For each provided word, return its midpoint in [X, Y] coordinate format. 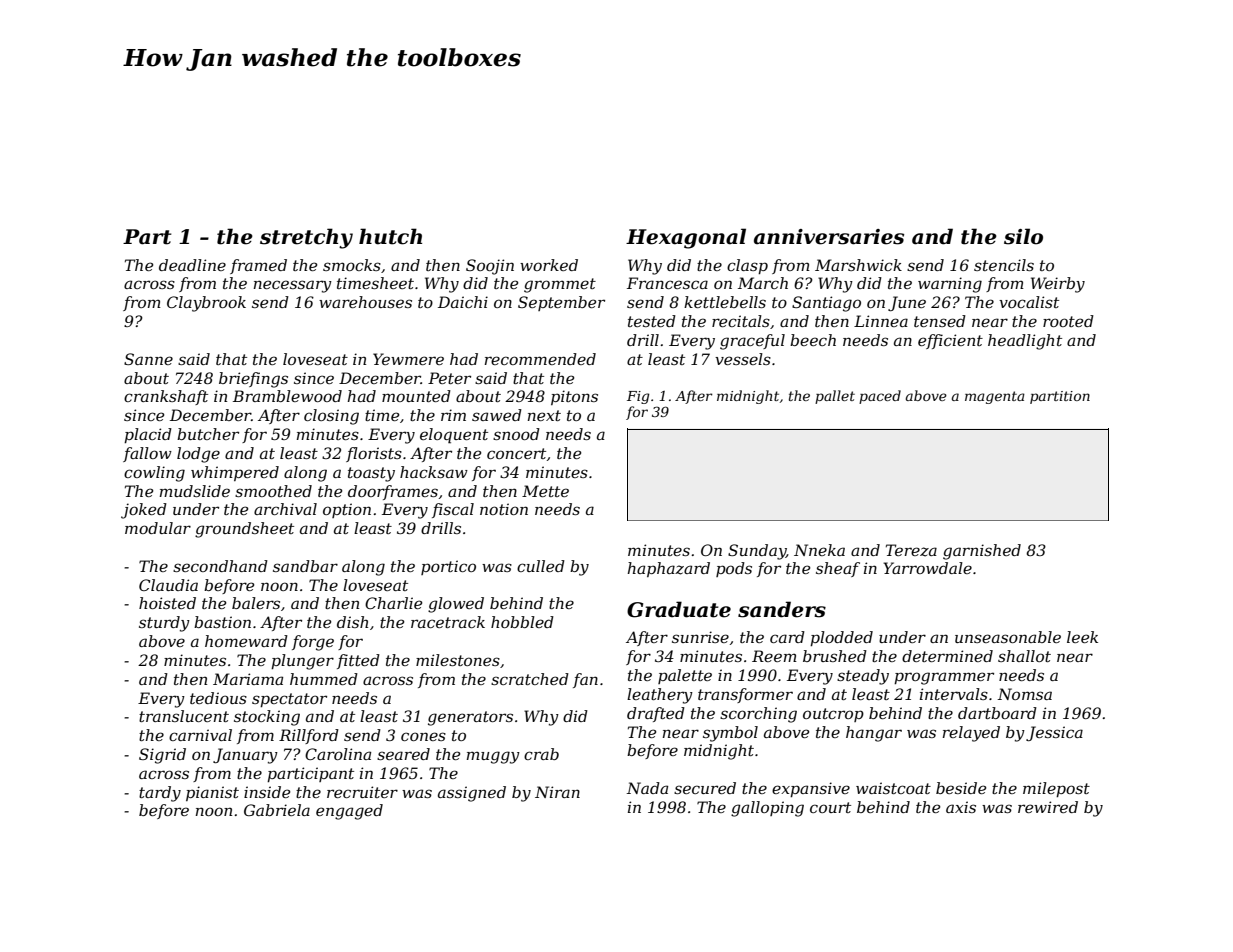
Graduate [679, 609]
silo [1023, 236]
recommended [540, 359]
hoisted [167, 603]
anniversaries [829, 237]
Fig [638, 397]
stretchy [306, 238]
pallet [835, 397]
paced [880, 397]
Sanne [148, 359]
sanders [782, 609]
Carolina [338, 754]
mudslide [195, 491]
